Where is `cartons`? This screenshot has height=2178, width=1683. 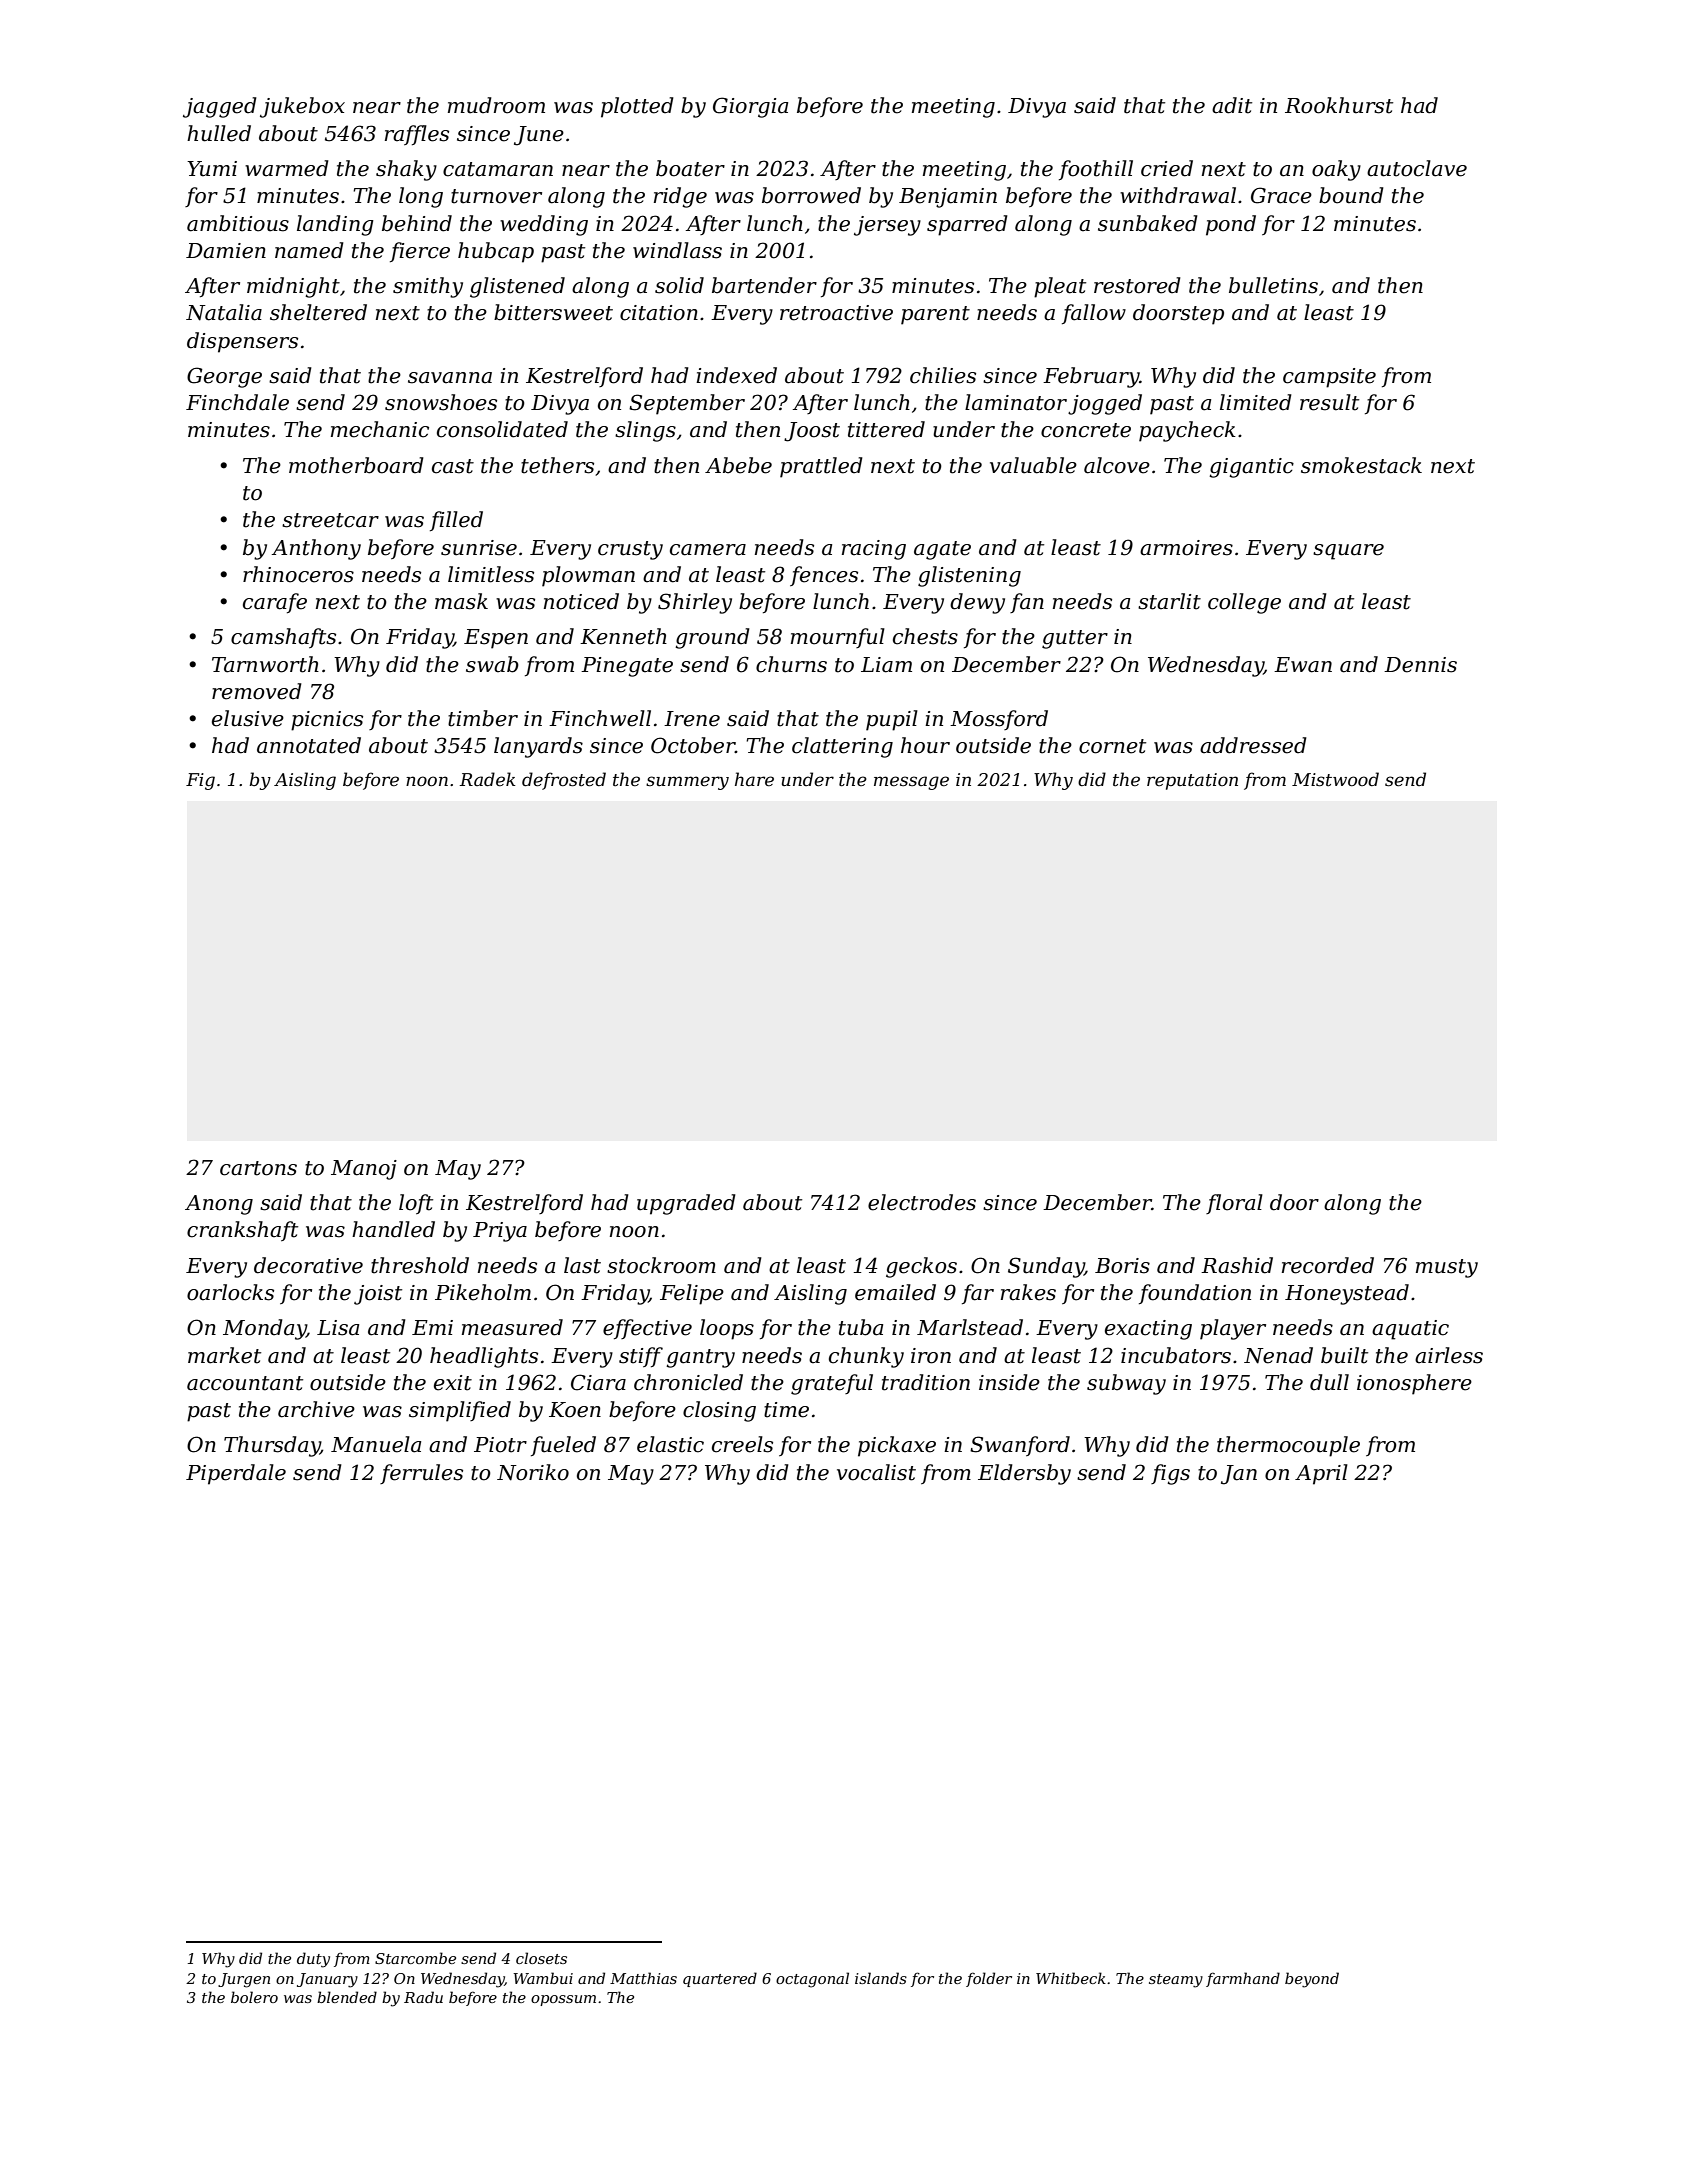 cartons is located at coordinates (258, 1168).
